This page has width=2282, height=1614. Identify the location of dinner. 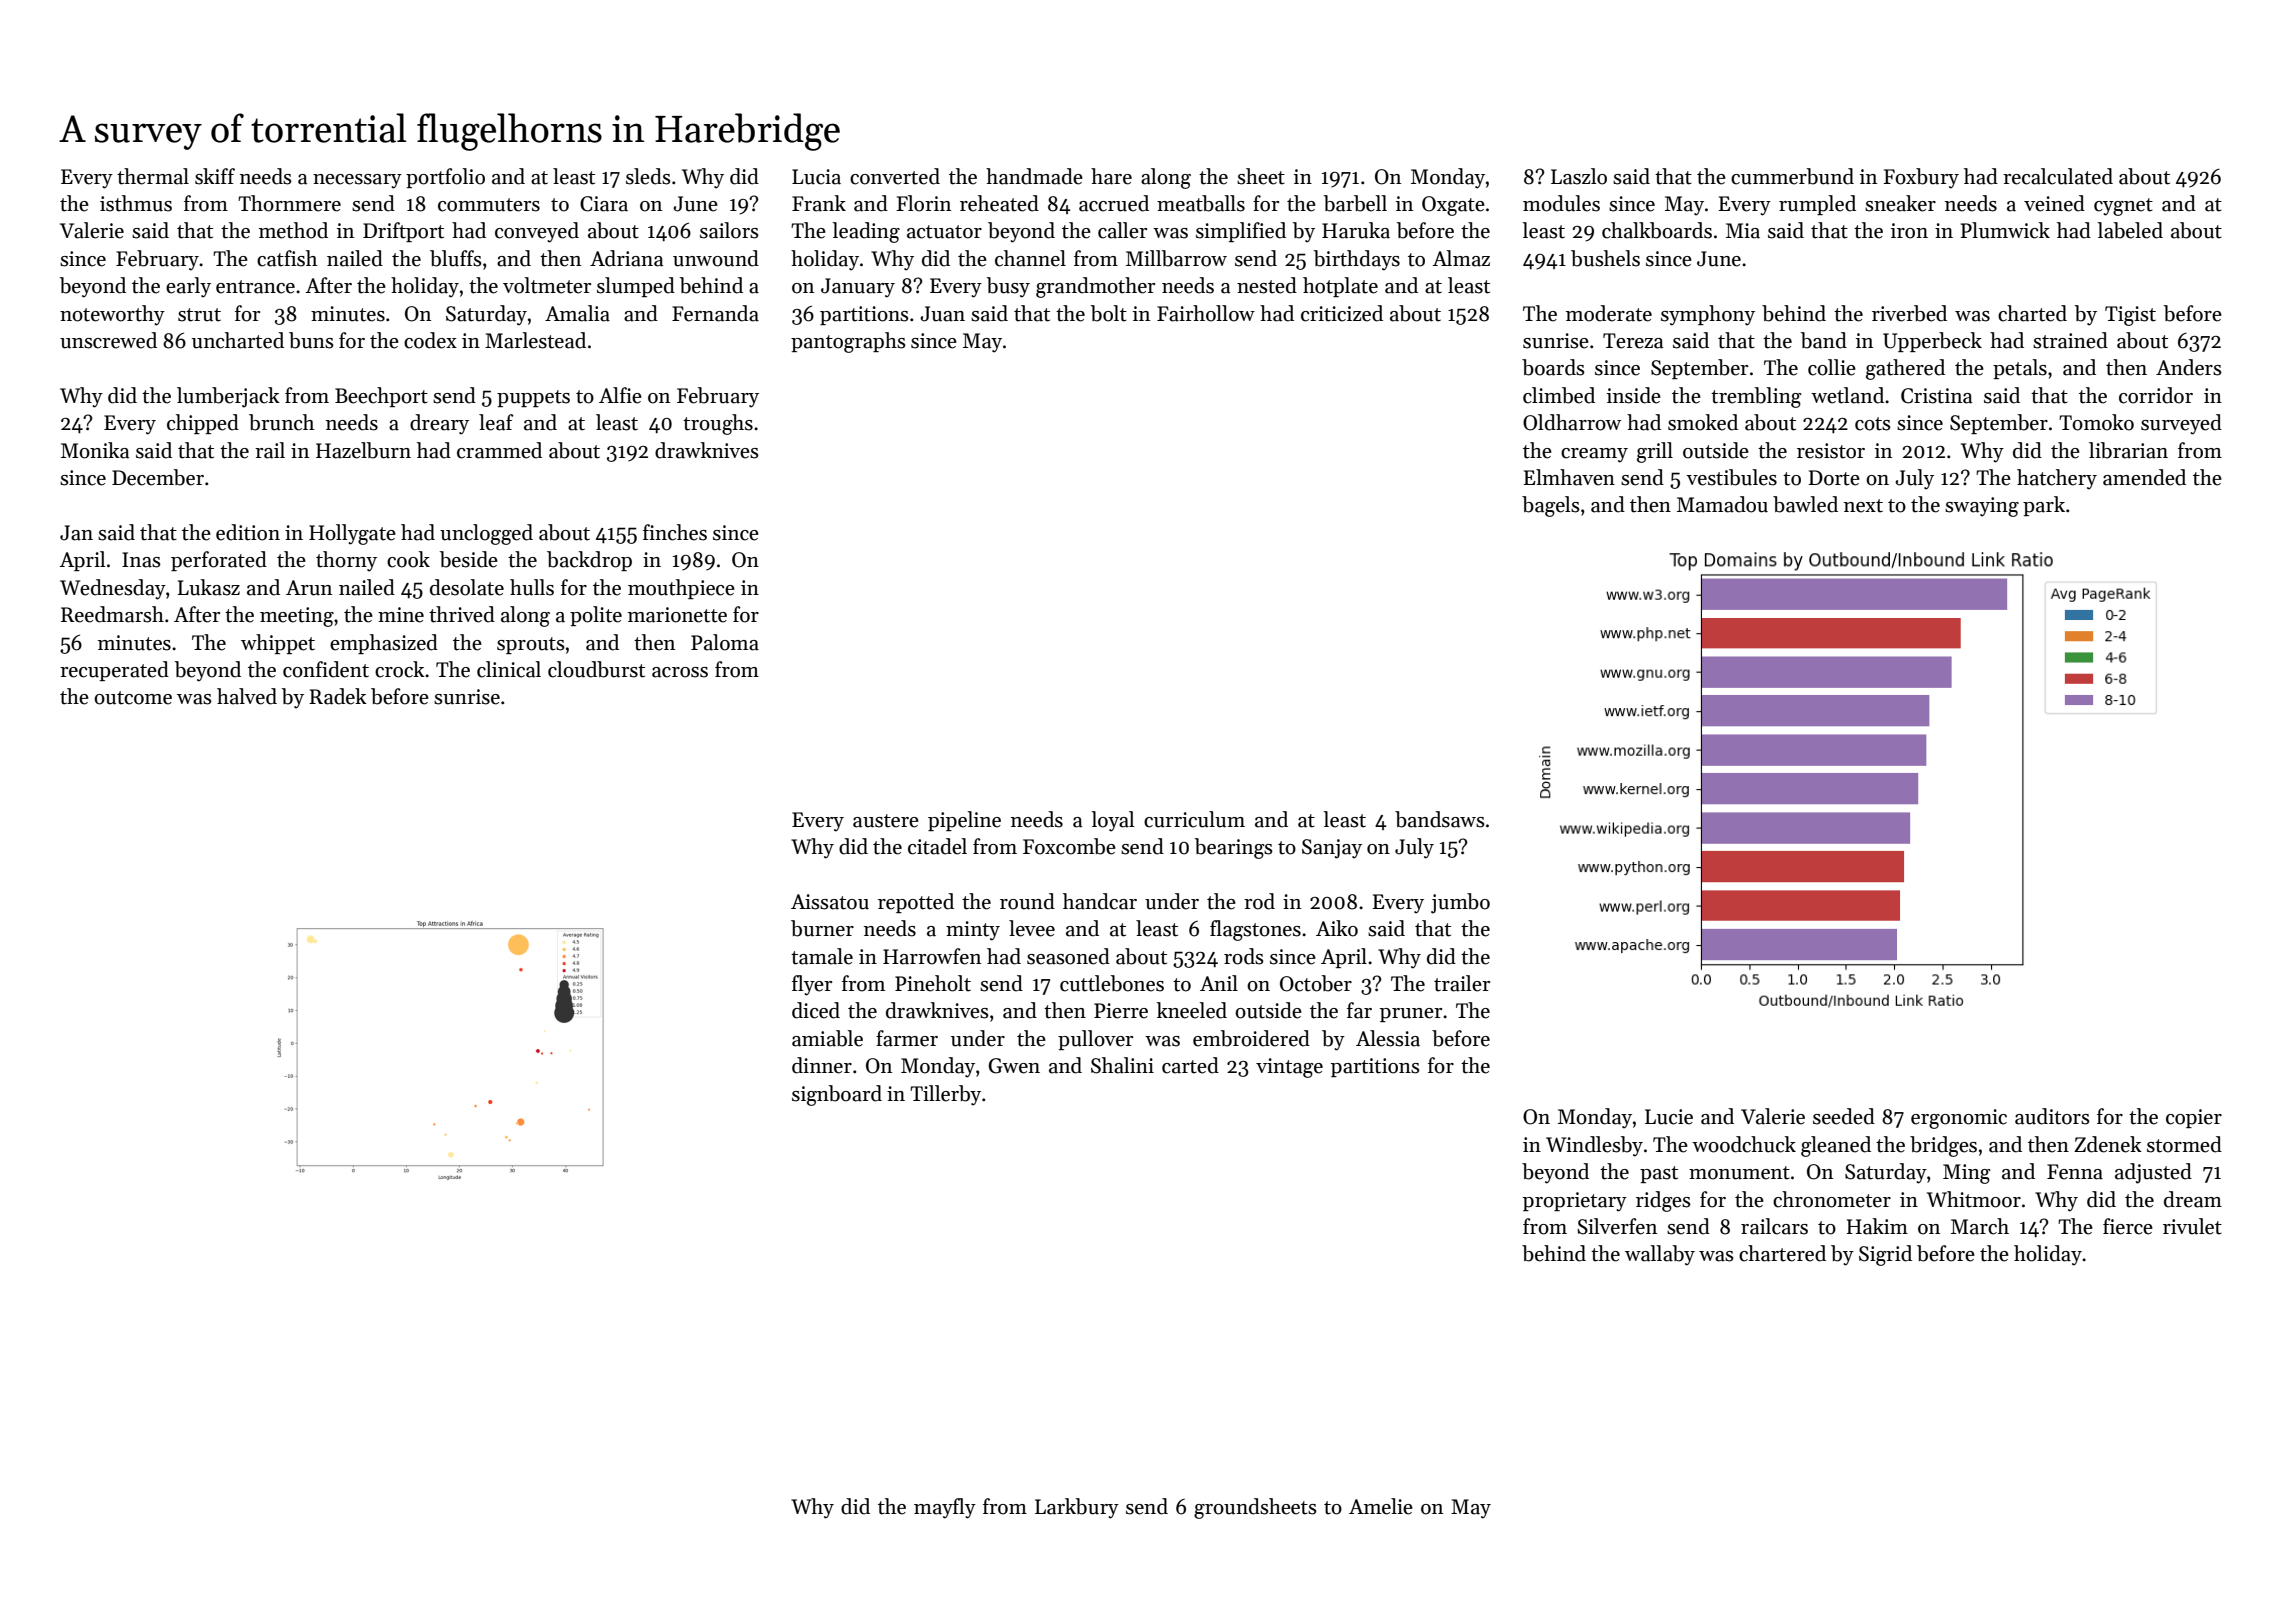
(822, 1065).
